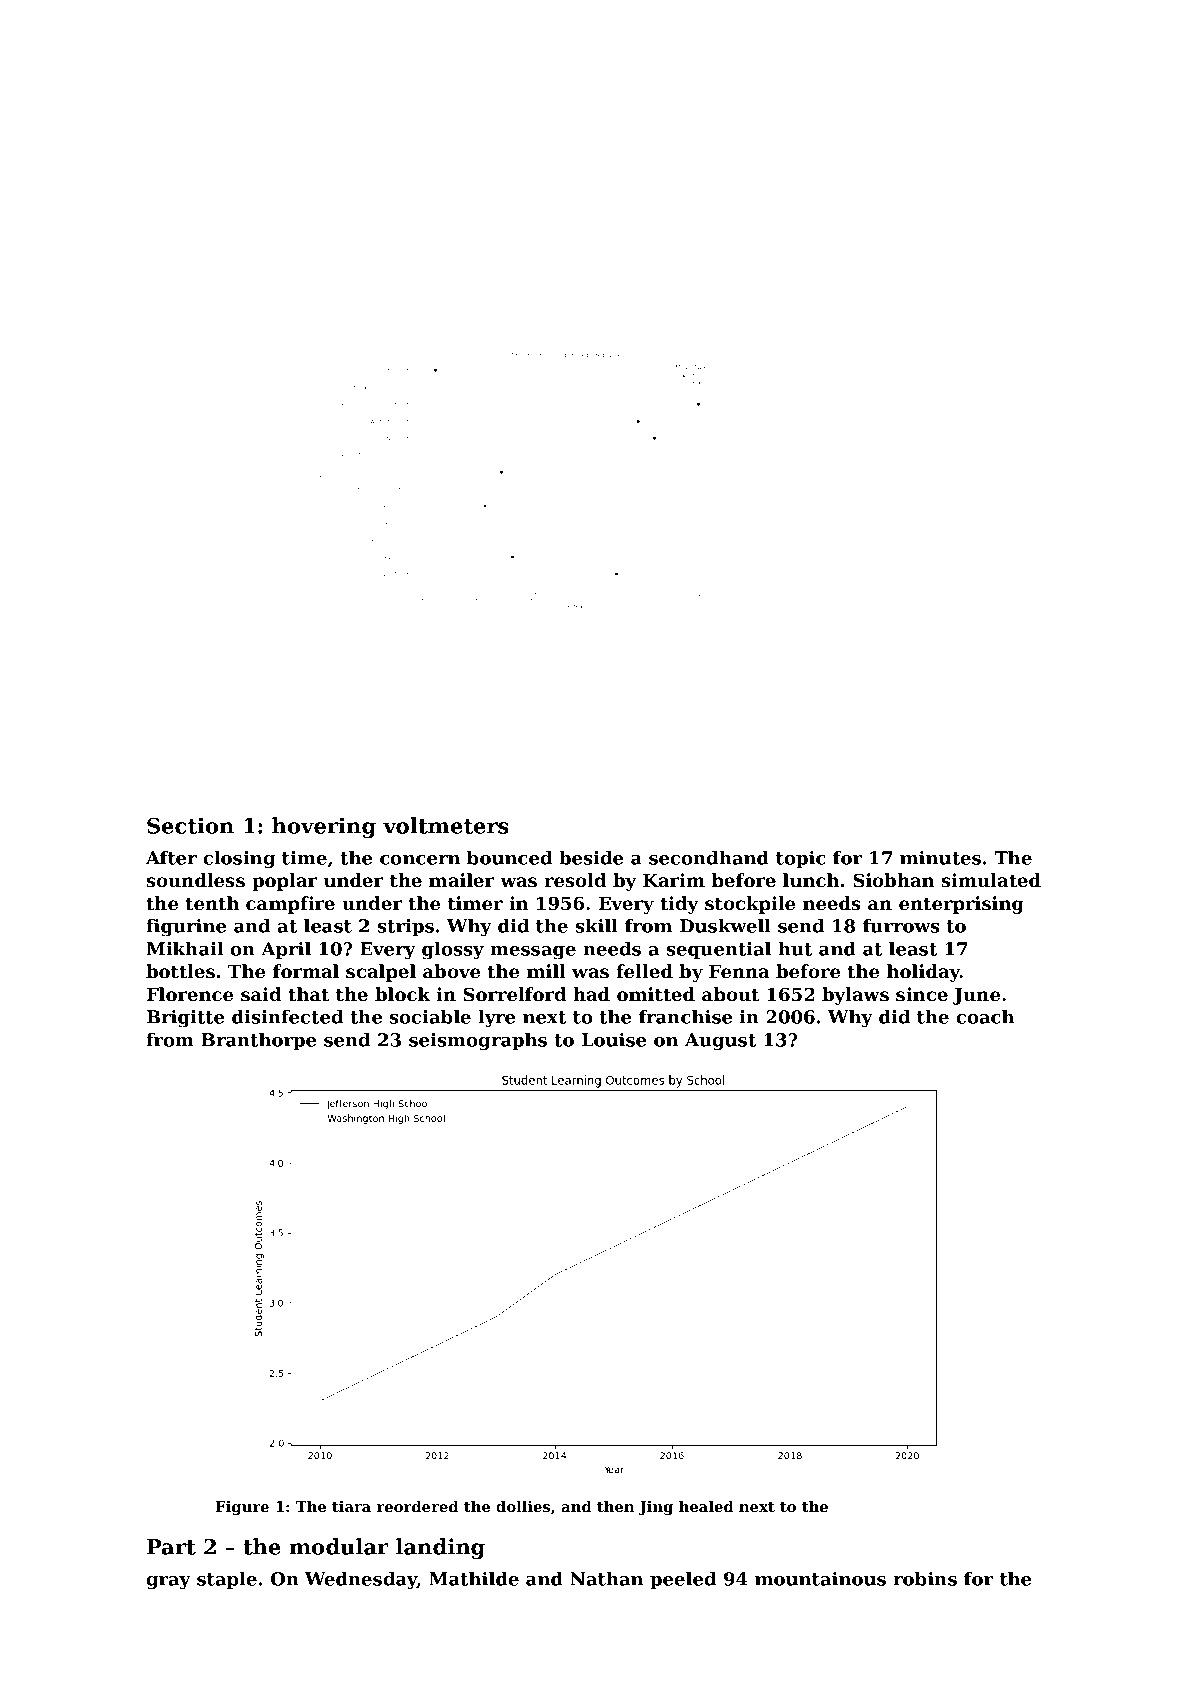 This document has width=1194, height=1688. Describe the element at coordinates (616, 1506) in the document. I see `then` at that location.
